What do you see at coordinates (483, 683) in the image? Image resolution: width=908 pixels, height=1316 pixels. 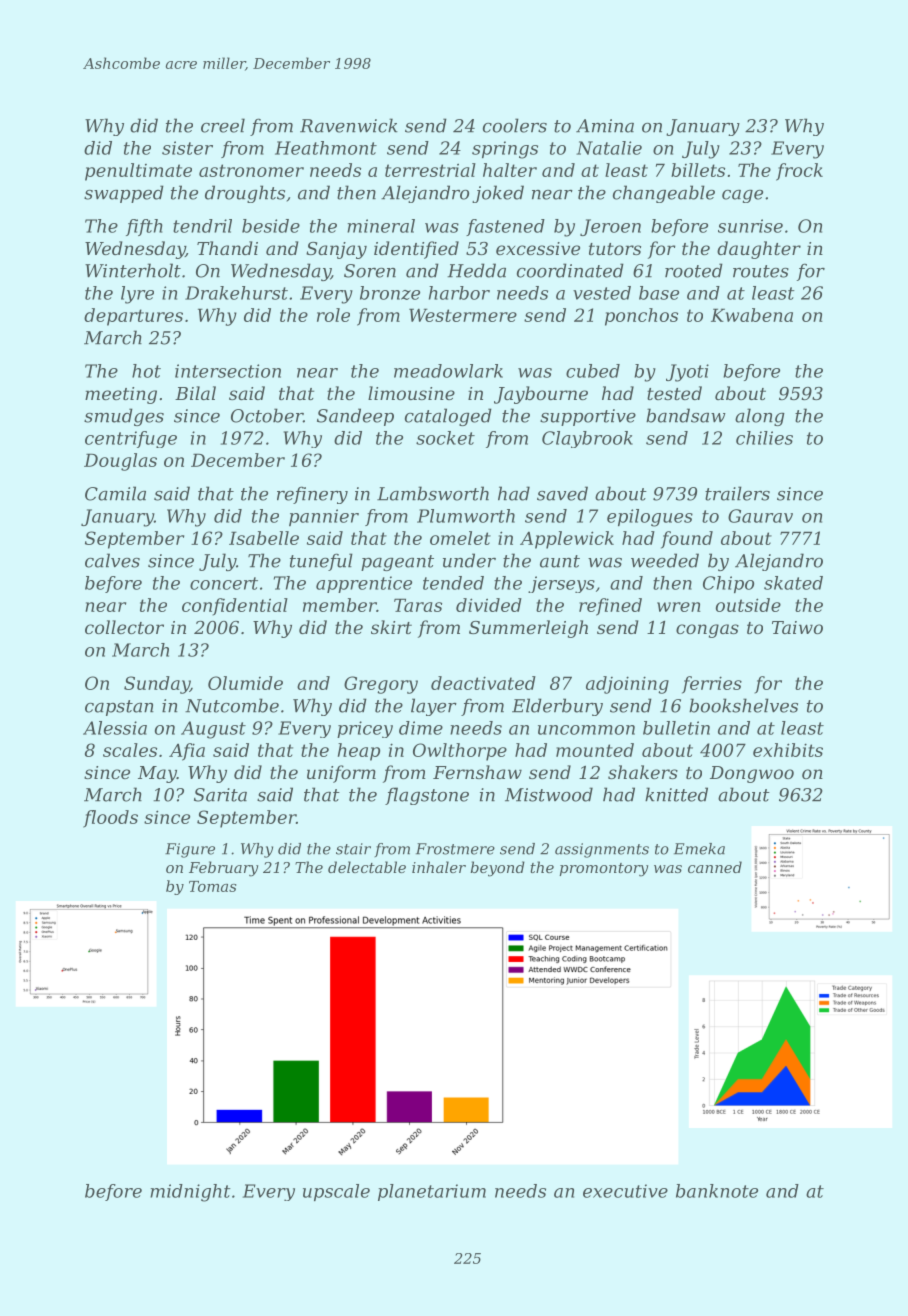 I see `deactivated` at bounding box center [483, 683].
